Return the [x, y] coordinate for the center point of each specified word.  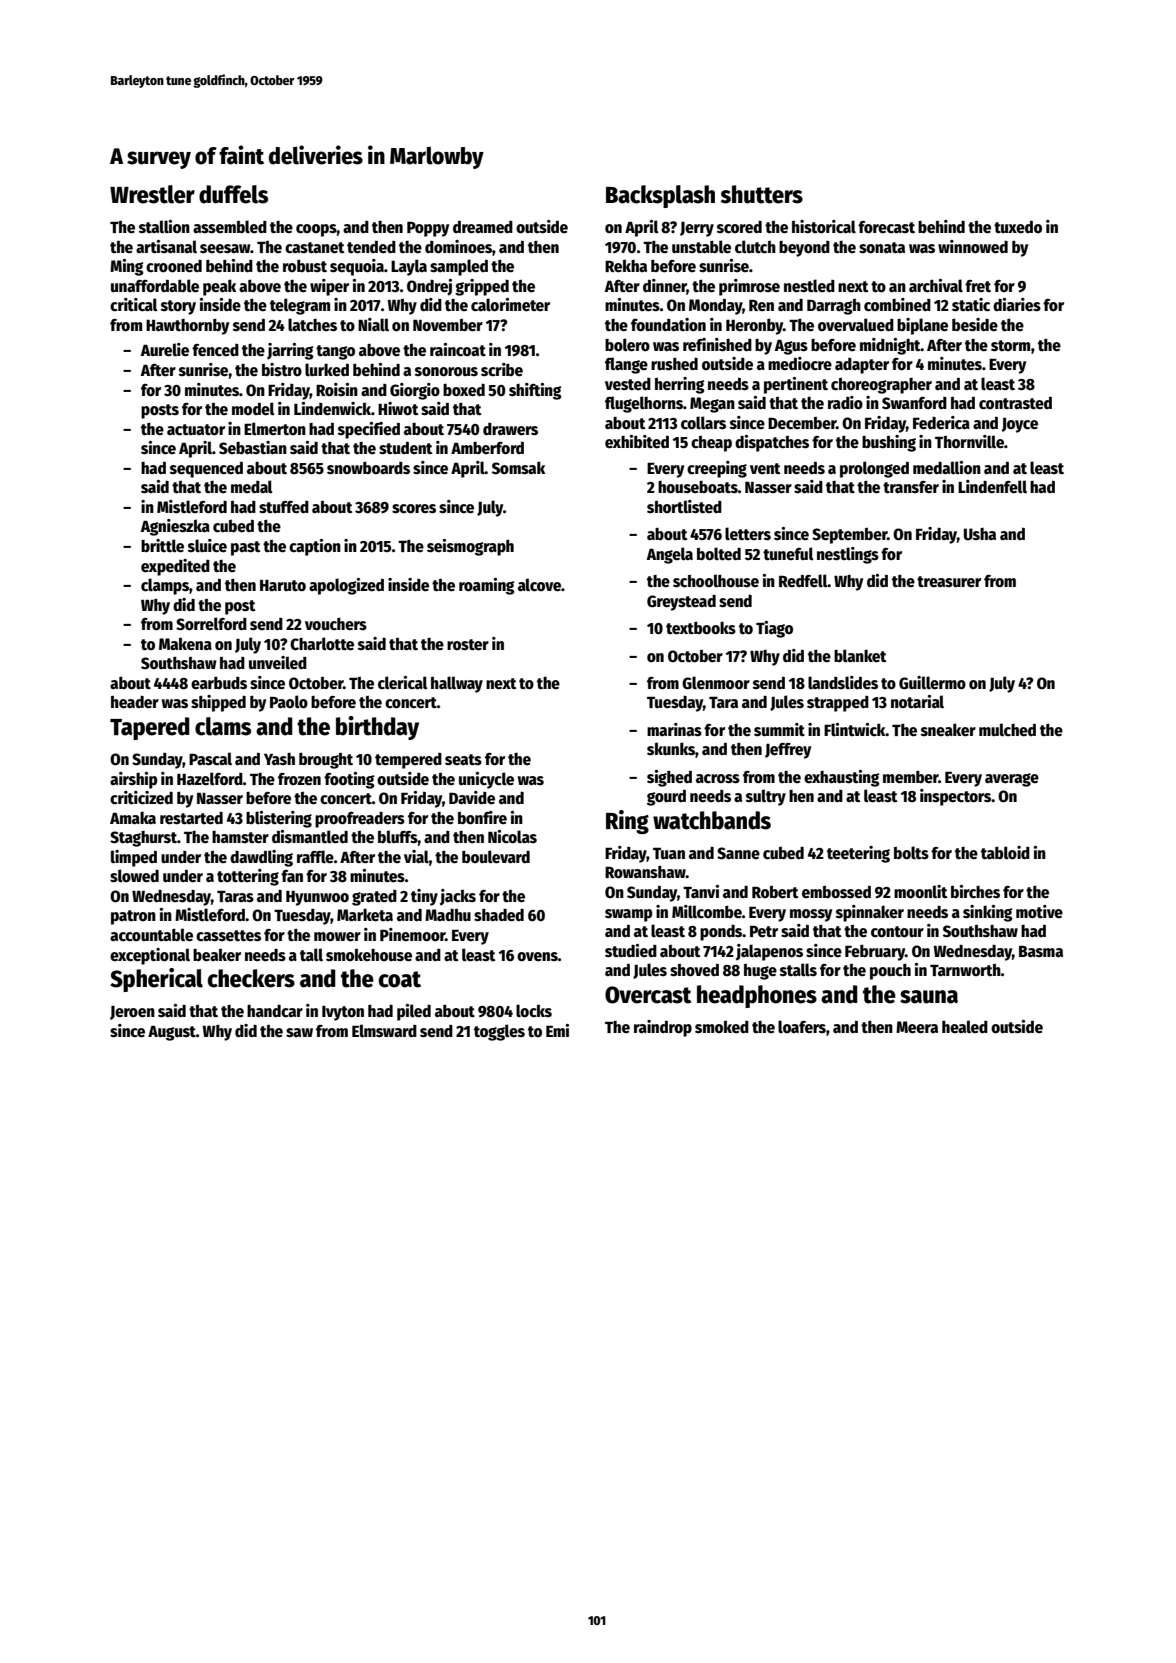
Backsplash [660, 196]
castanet [315, 248]
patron [133, 917]
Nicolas [512, 836]
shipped [218, 703]
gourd [666, 798]
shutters [761, 194]
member [911, 777]
